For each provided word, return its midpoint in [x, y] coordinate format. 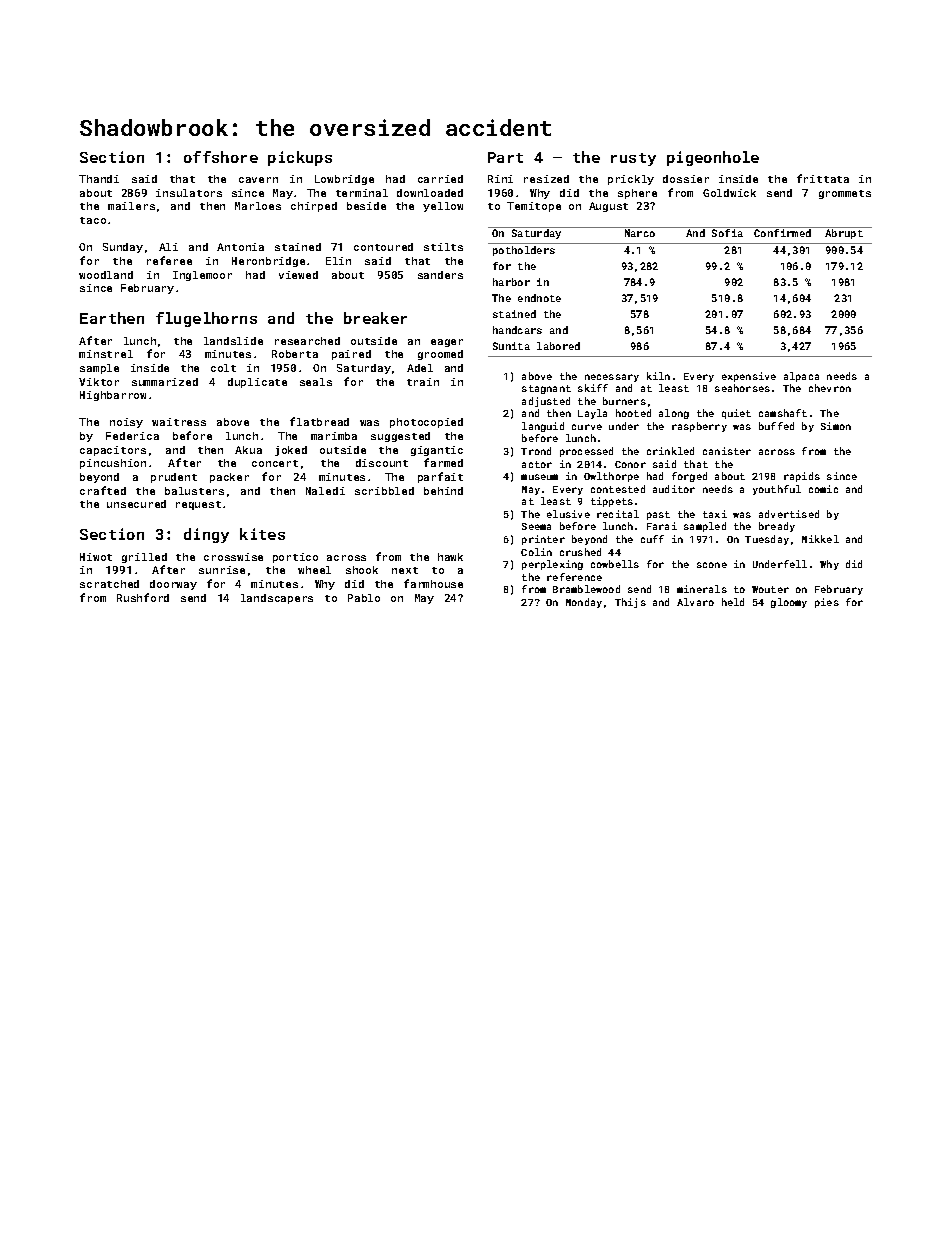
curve [587, 427]
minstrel [106, 354]
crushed [580, 552]
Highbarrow [113, 396]
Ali [168, 247]
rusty [633, 159]
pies [827, 603]
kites [262, 534]
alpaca [801, 377]
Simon [836, 426]
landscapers [277, 599]
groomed [440, 355]
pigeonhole [713, 158]
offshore [221, 157]
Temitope [534, 207]
